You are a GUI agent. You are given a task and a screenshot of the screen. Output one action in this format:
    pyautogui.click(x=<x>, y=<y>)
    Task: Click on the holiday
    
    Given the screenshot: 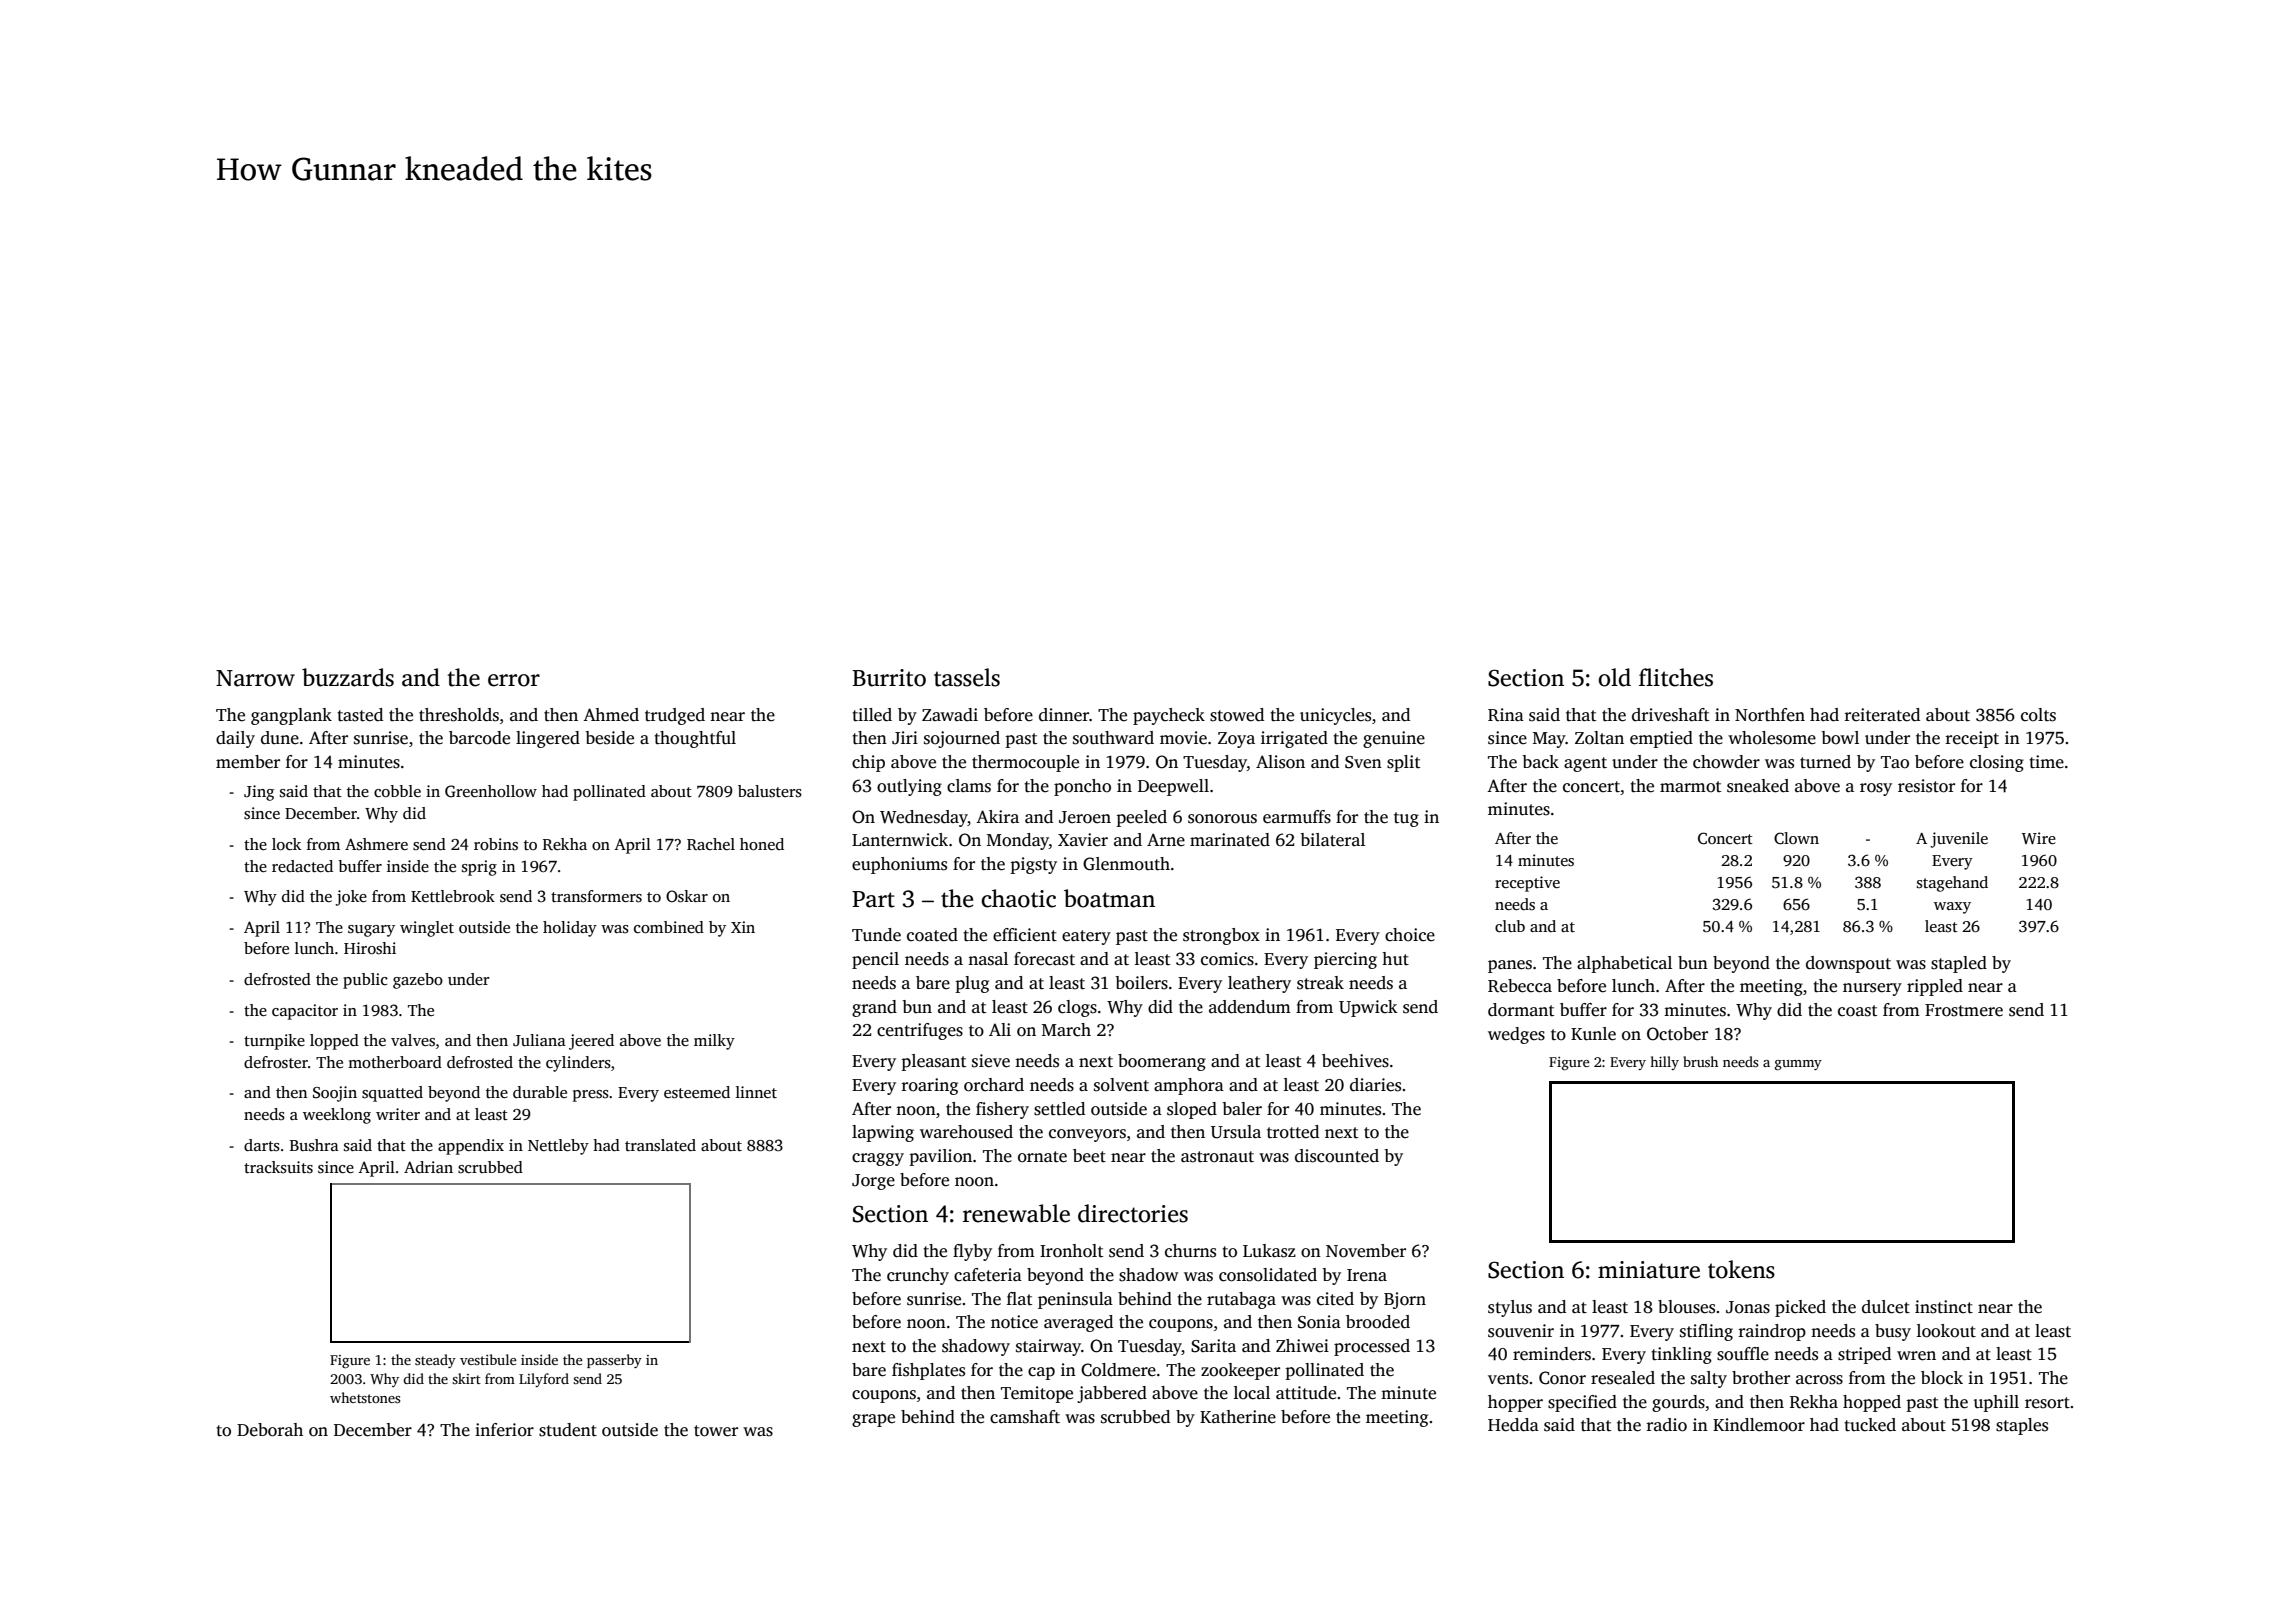 What is the action you would take?
    pyautogui.click(x=570, y=929)
